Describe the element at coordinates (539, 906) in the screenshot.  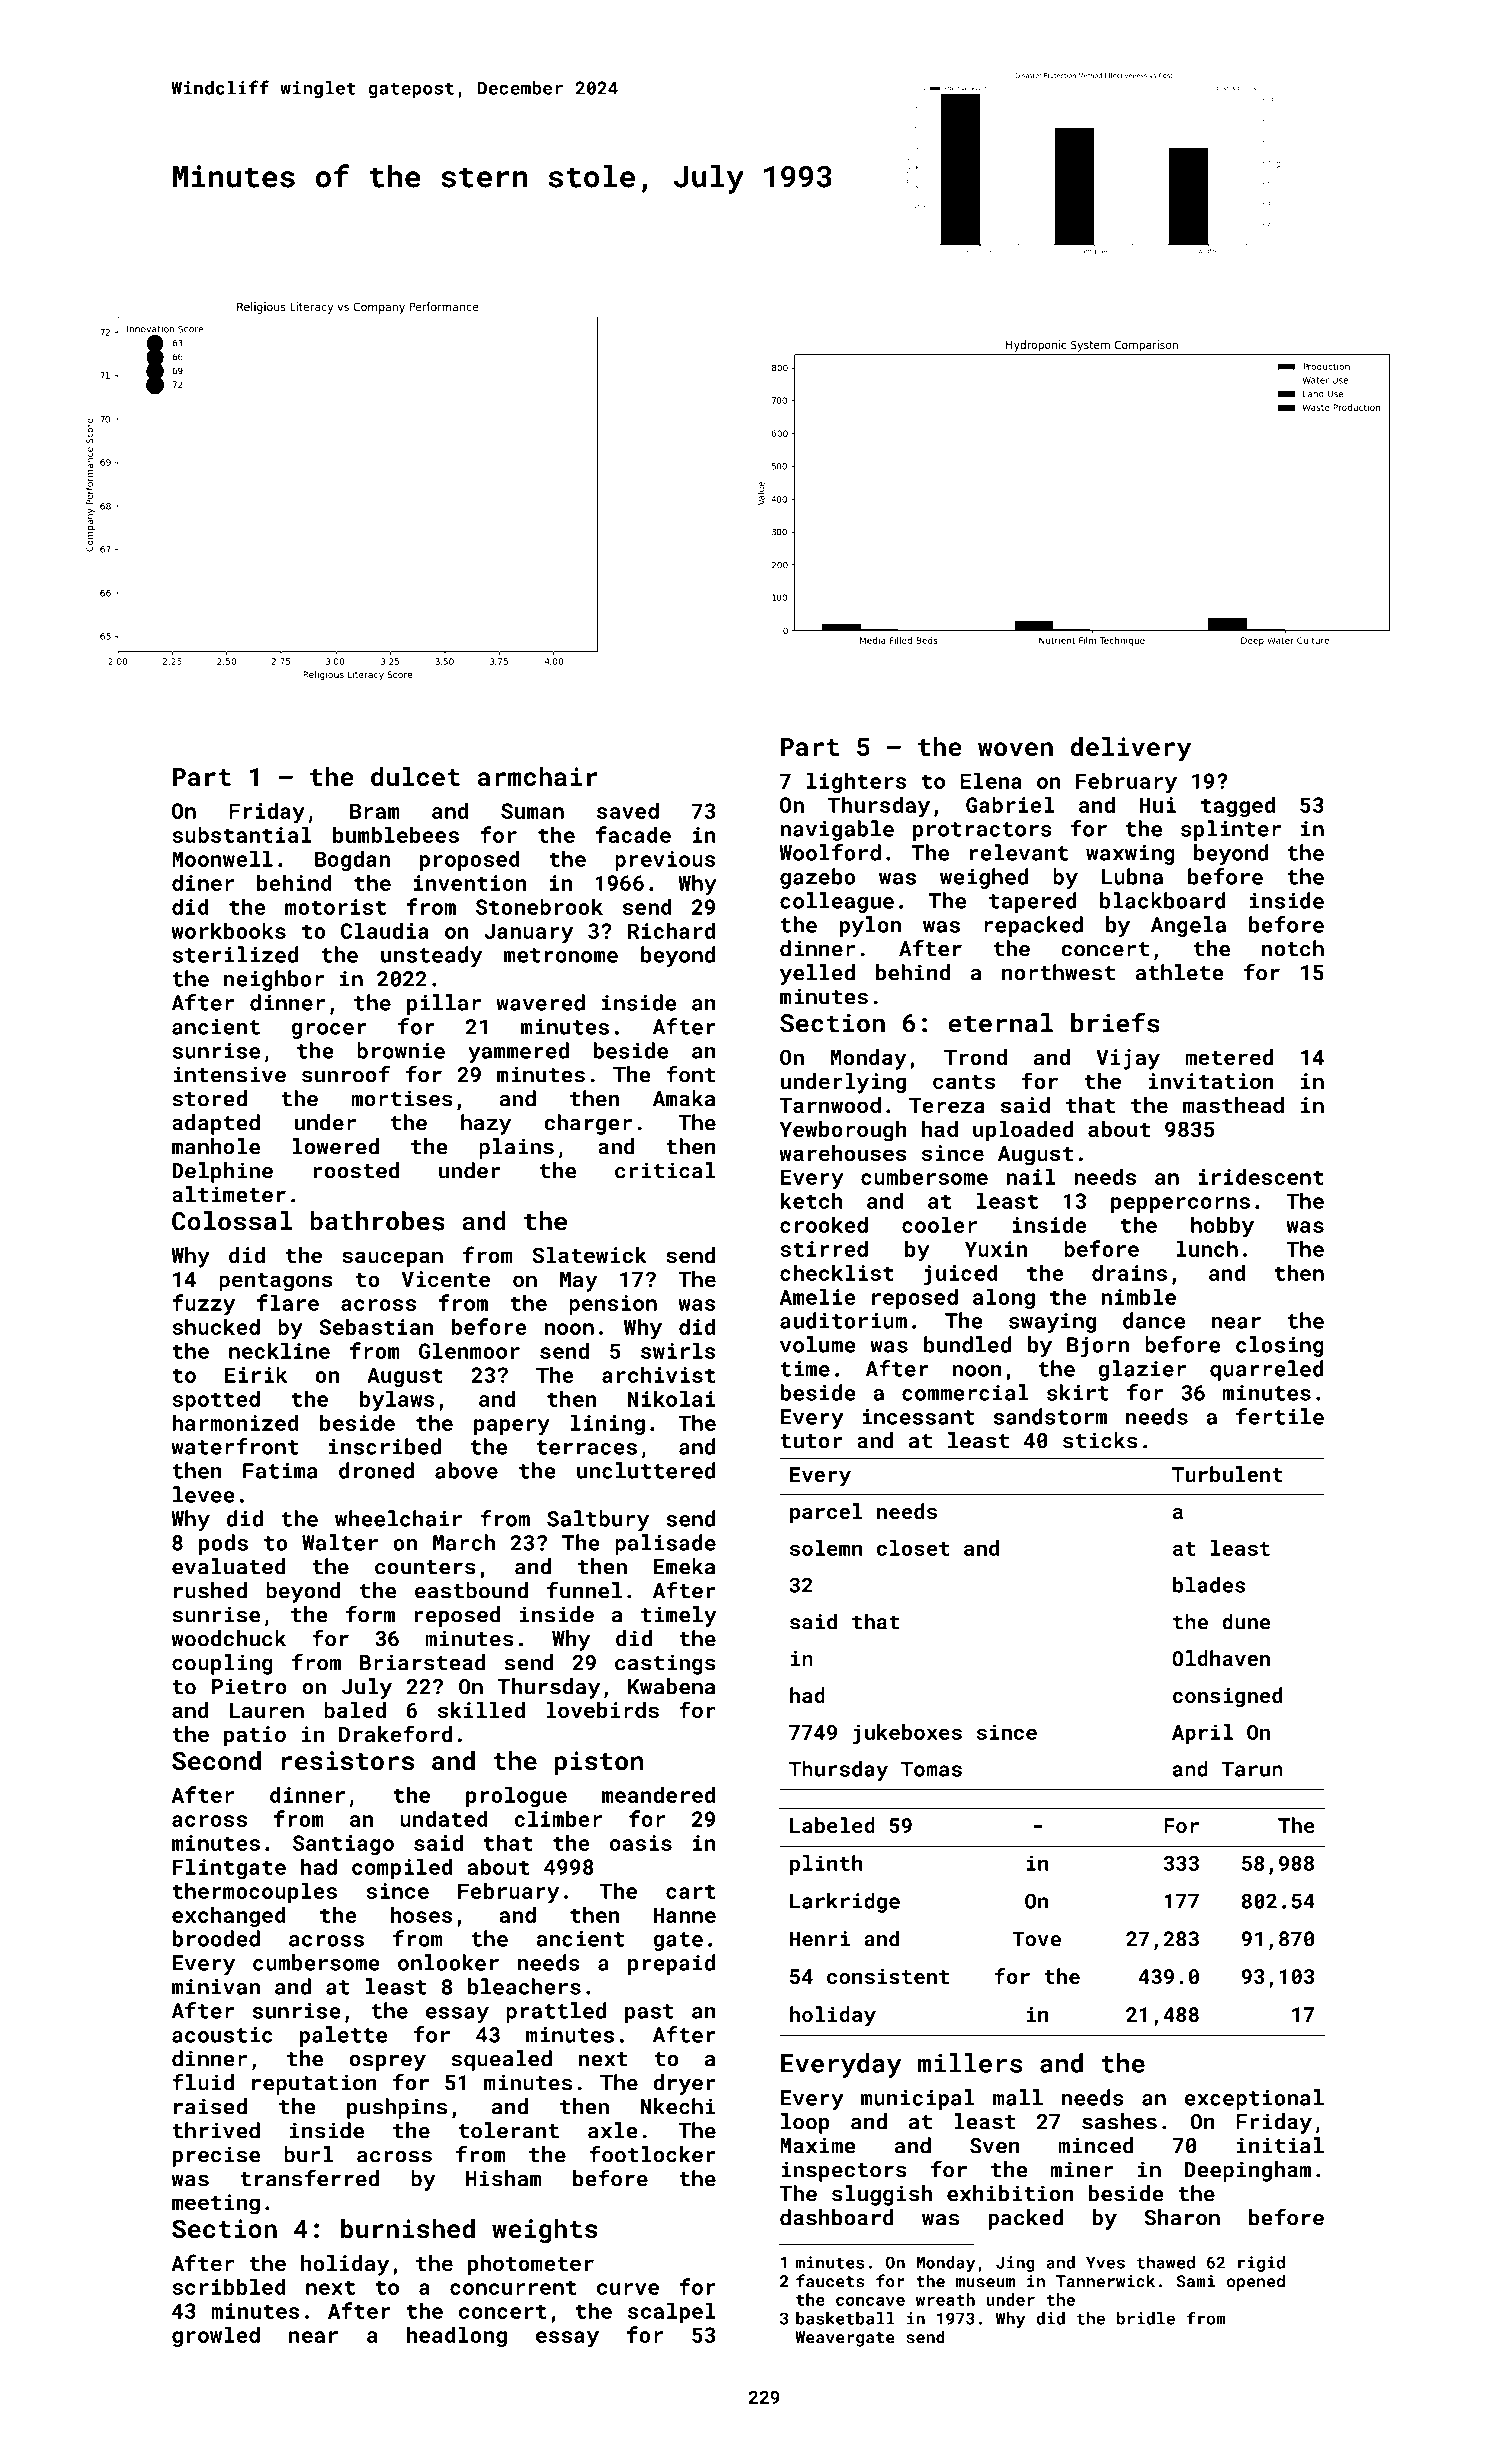
I see `Stonebrook` at that location.
